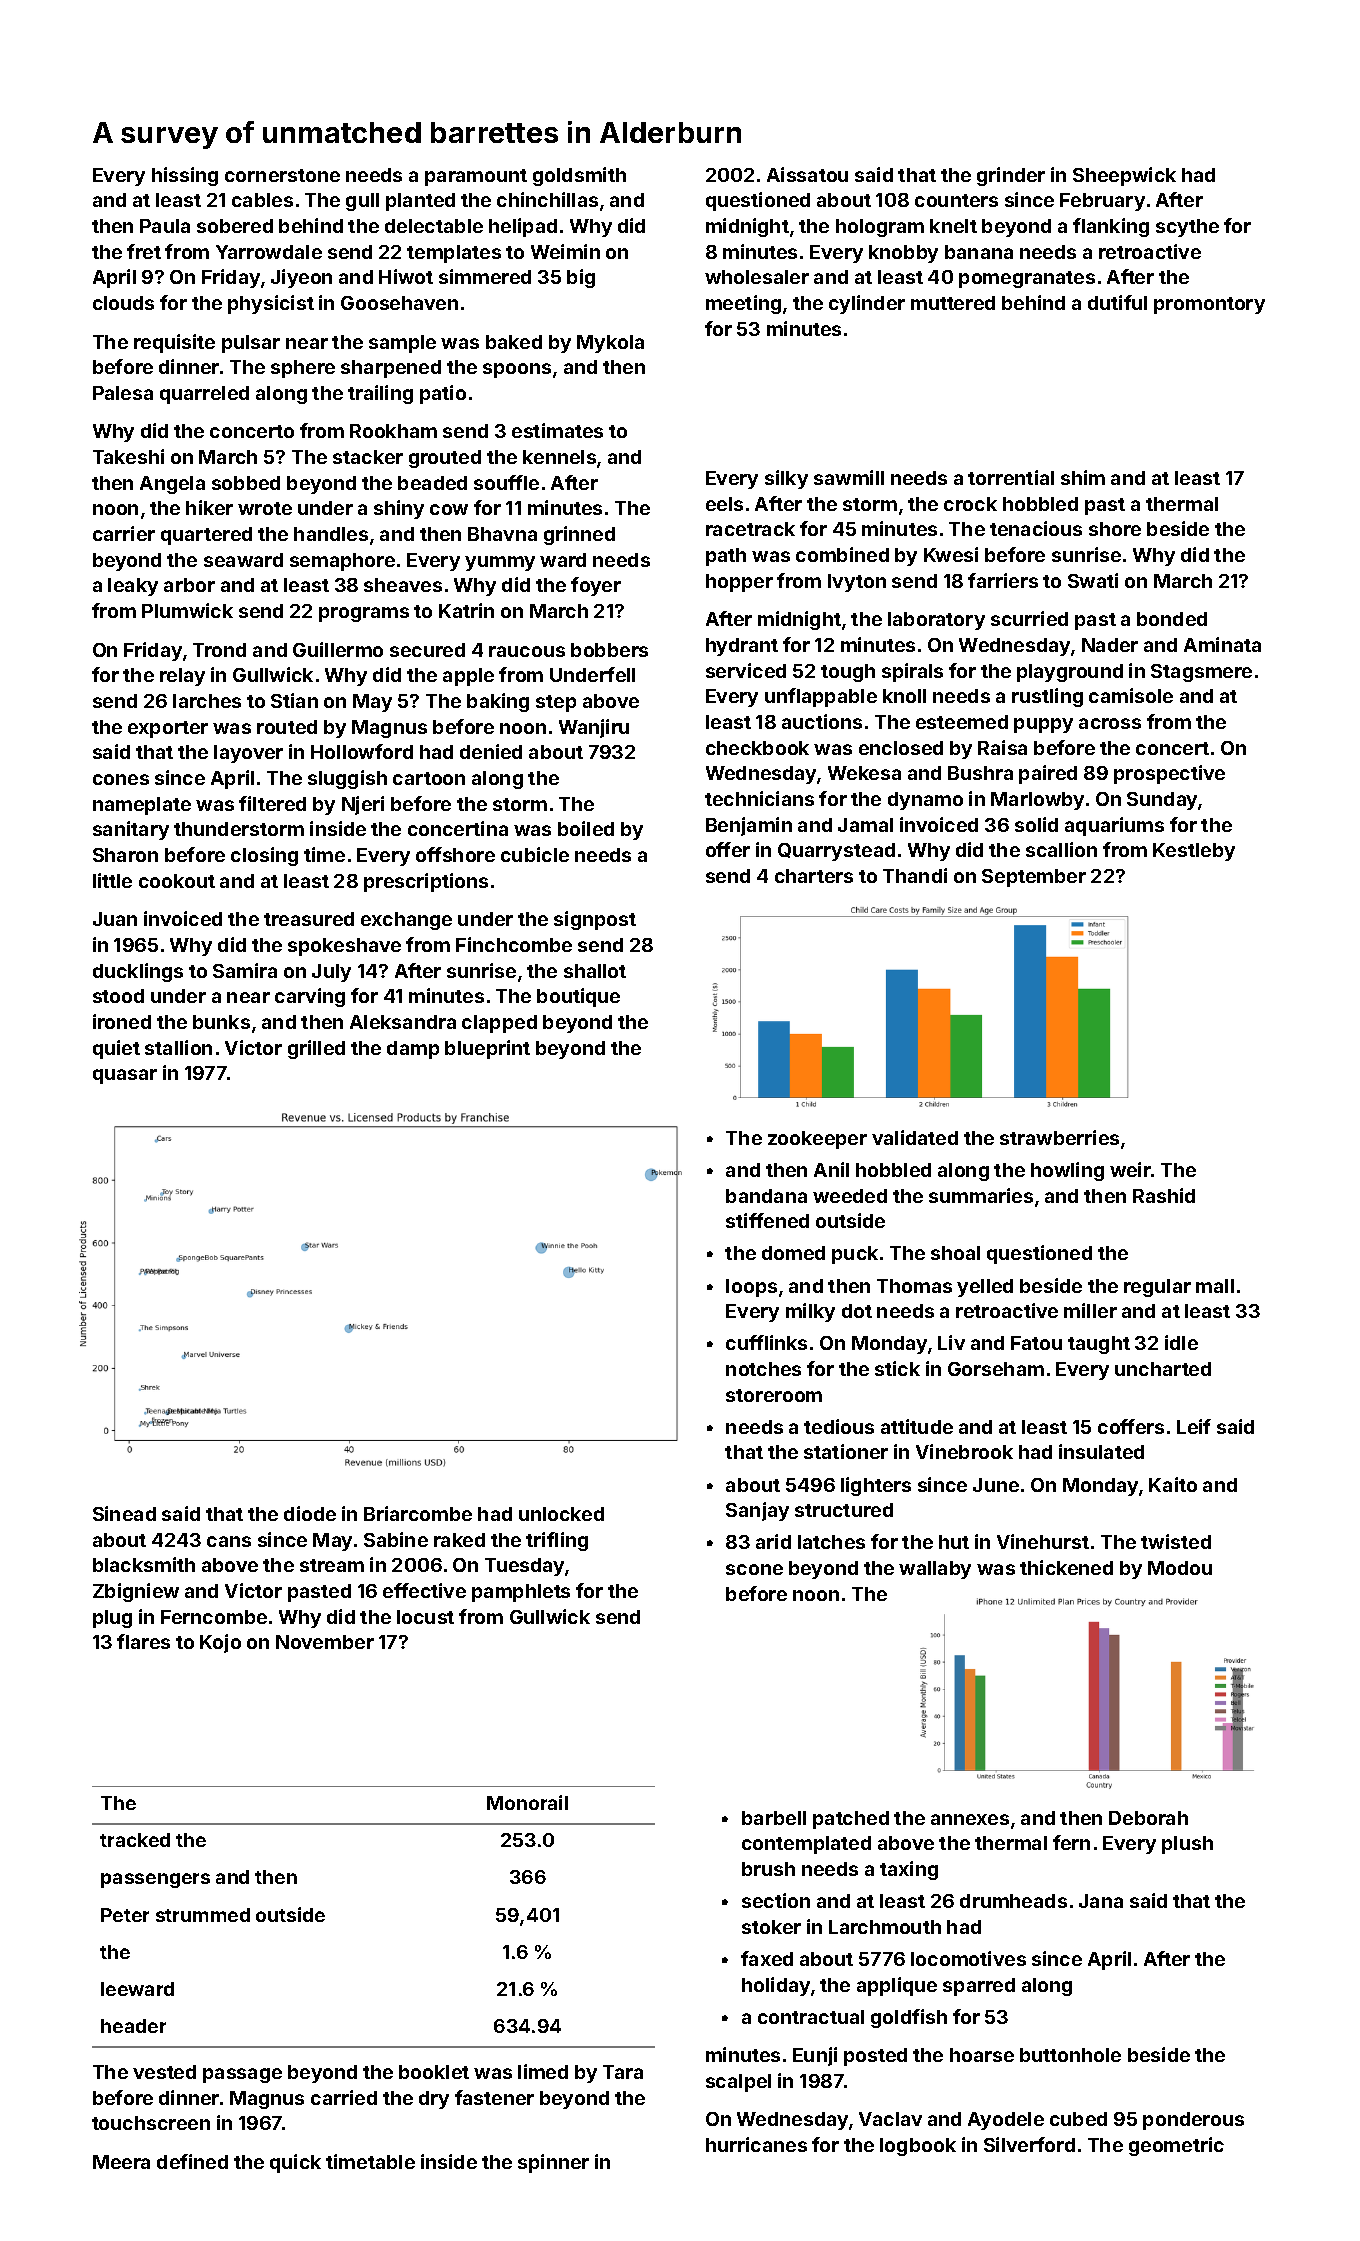 This screenshot has width=1360, height=2241. Describe the element at coordinates (316, 1049) in the screenshot. I see `grilled` at that location.
